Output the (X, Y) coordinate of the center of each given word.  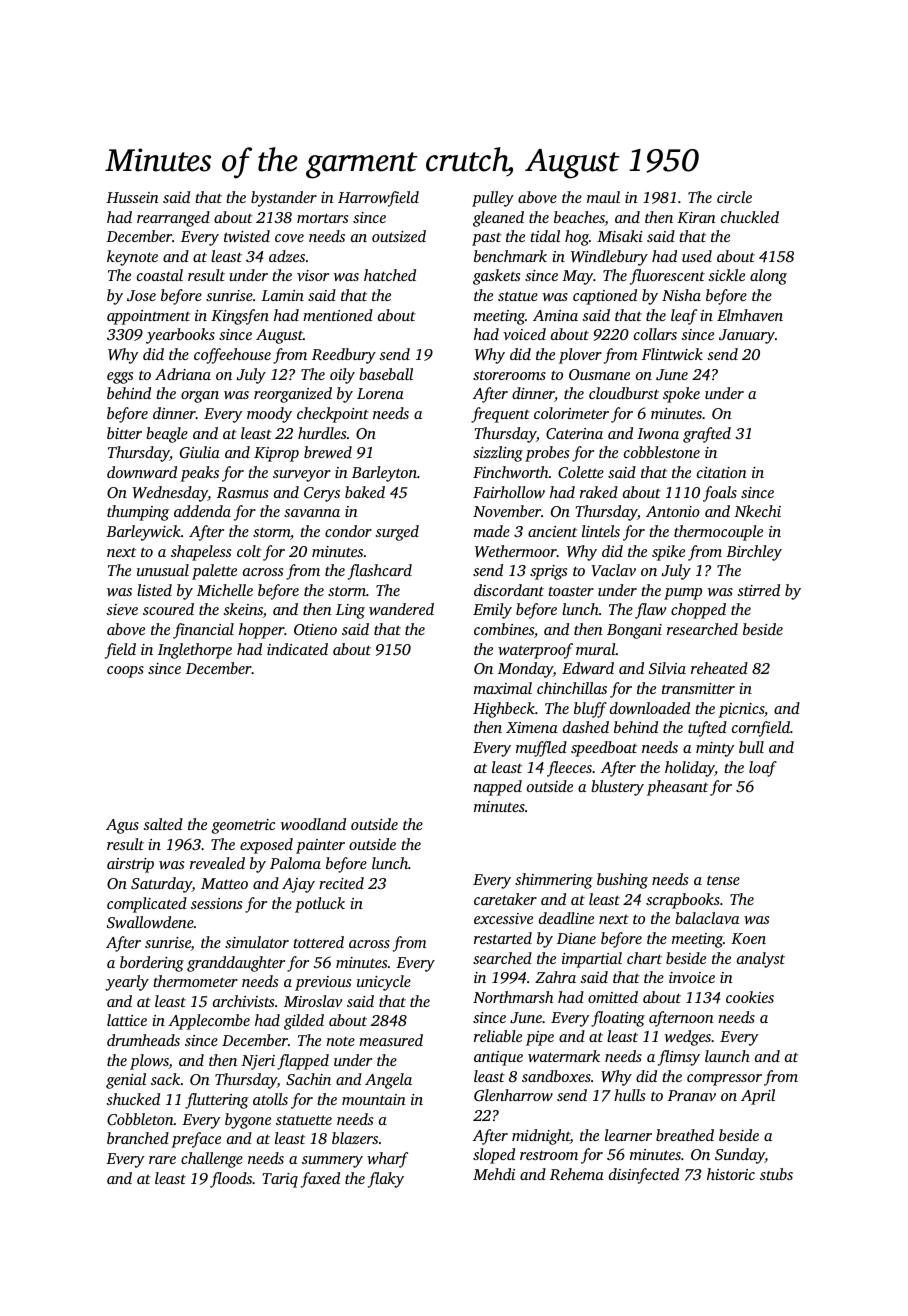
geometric (243, 826)
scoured (168, 609)
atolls (270, 1099)
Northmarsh (513, 997)
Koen (748, 938)
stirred (758, 590)
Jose (141, 295)
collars (655, 334)
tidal (545, 236)
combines (504, 629)
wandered (401, 609)
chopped (698, 611)
